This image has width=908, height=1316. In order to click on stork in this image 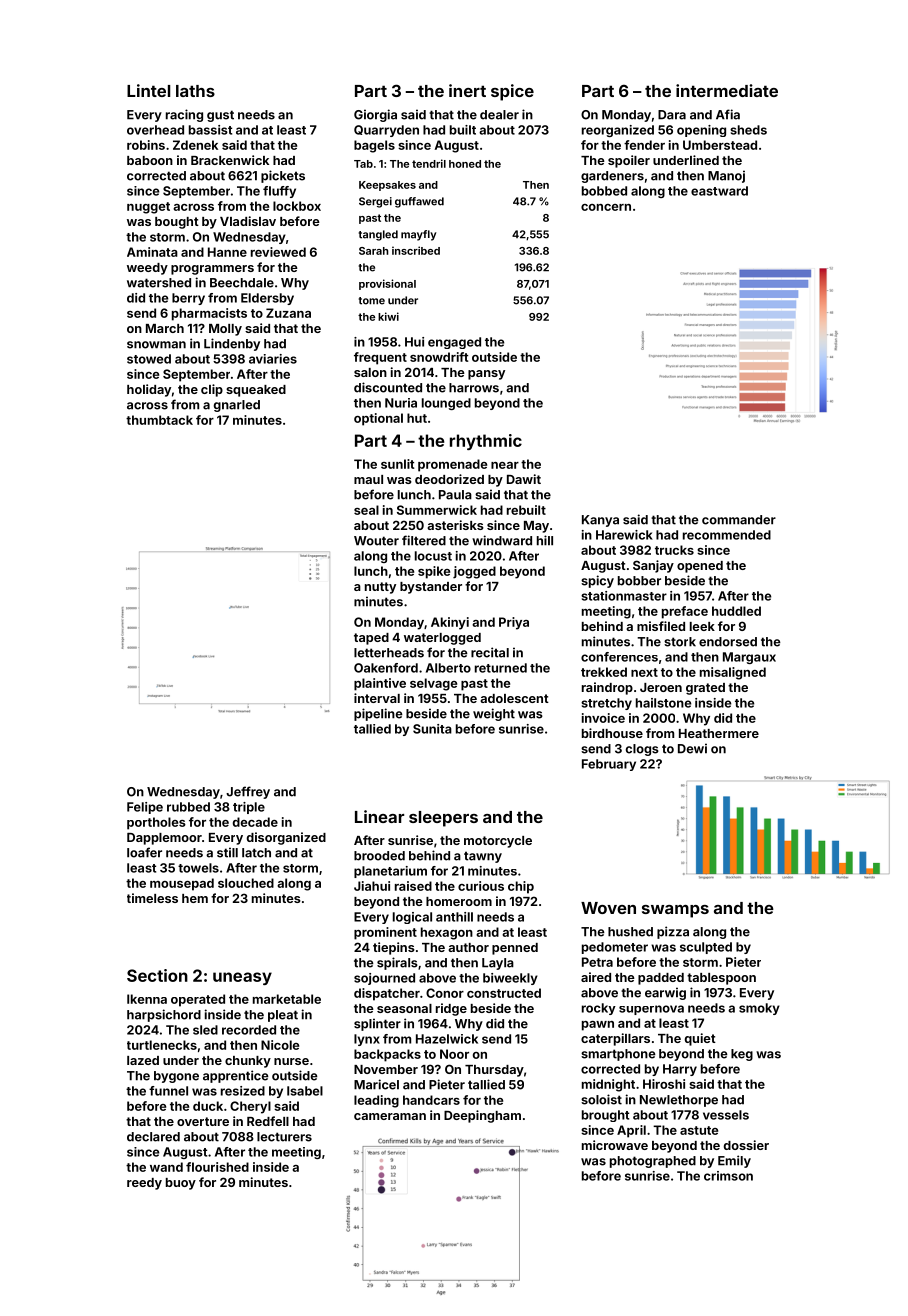, I will do `click(680, 642)`.
